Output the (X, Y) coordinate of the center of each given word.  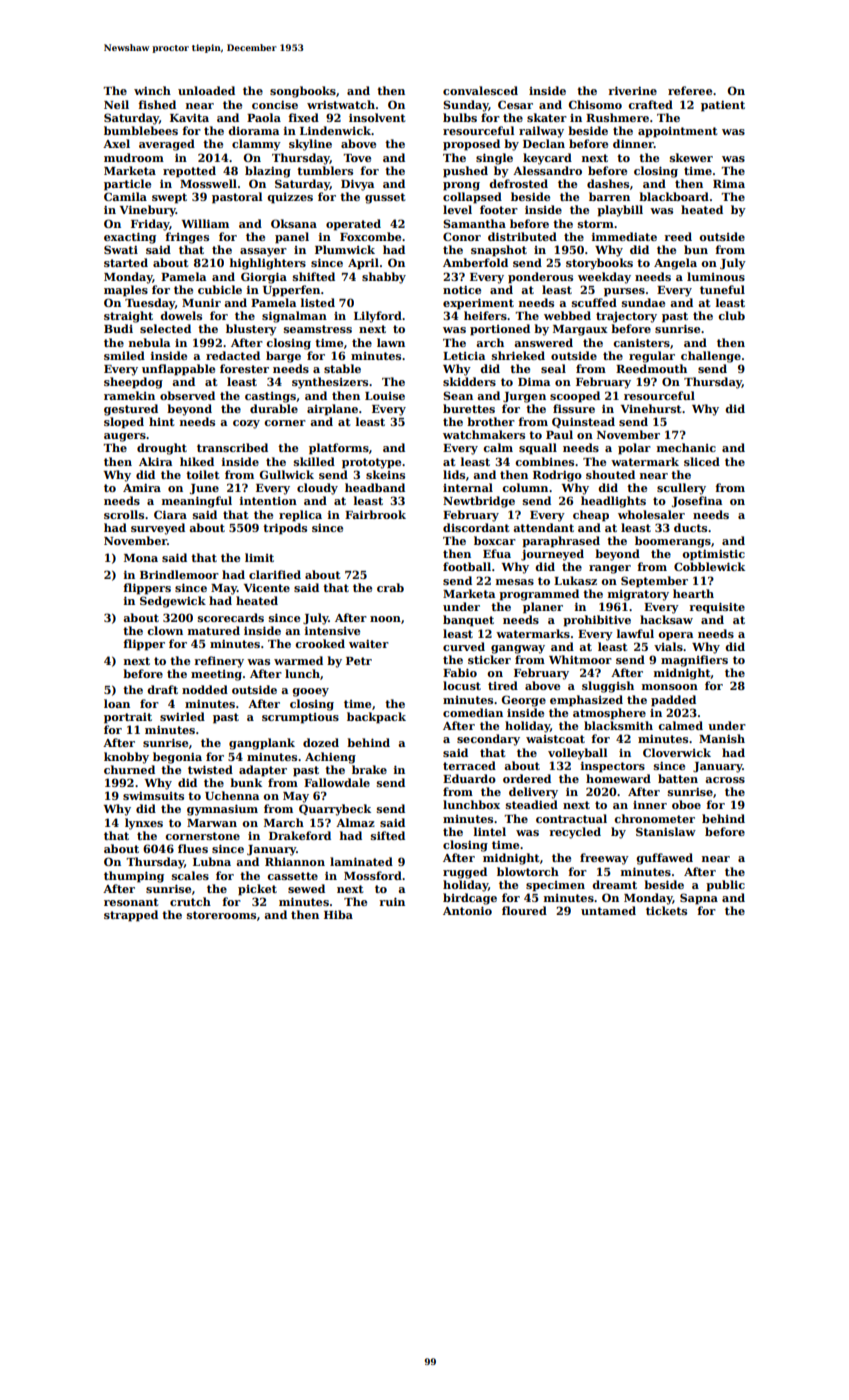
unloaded (206, 90)
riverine (632, 90)
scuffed (594, 302)
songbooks (303, 92)
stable (342, 368)
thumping (134, 877)
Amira (142, 488)
